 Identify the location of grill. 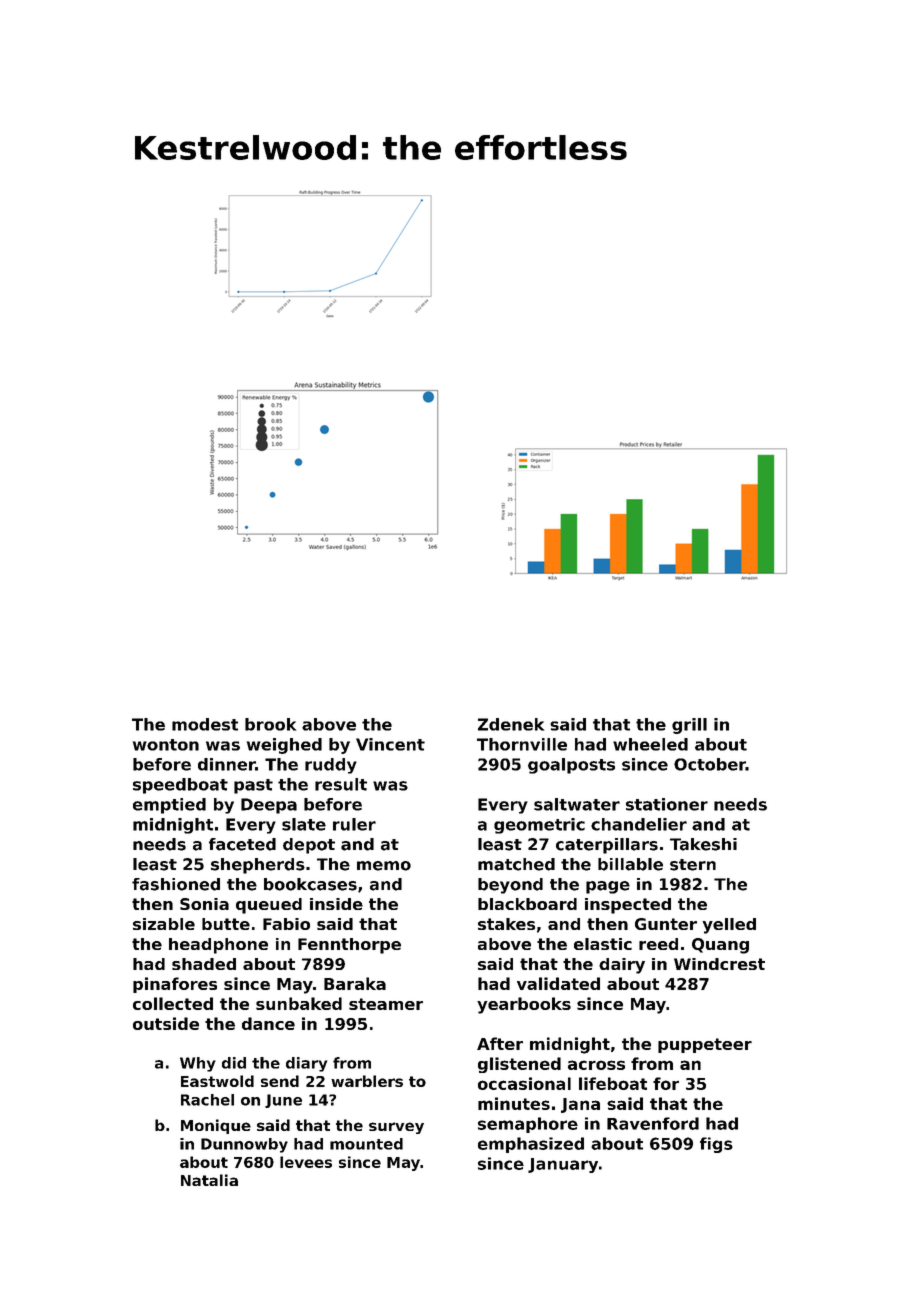
(689, 726).
